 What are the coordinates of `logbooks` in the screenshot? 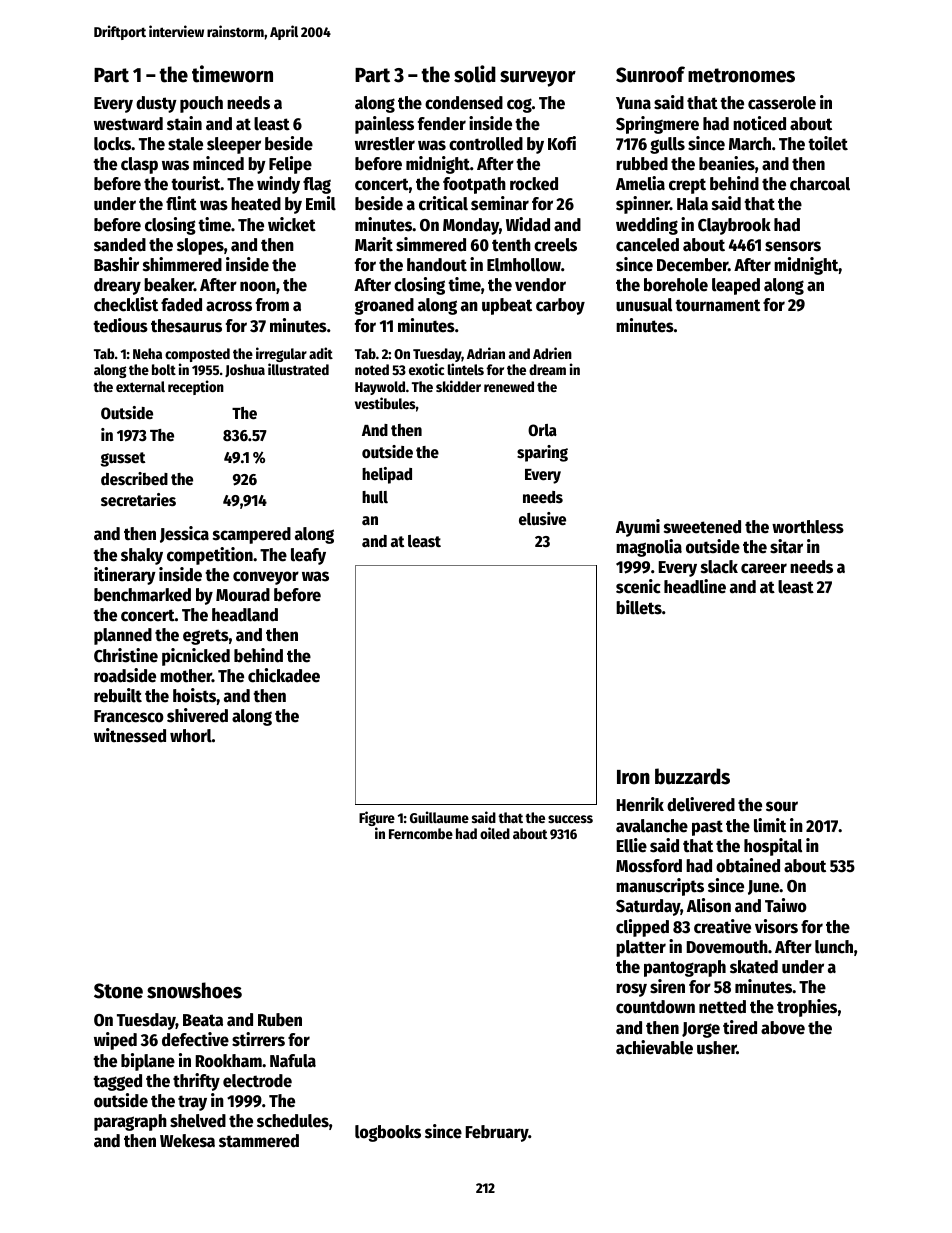 It's located at (388, 1133).
